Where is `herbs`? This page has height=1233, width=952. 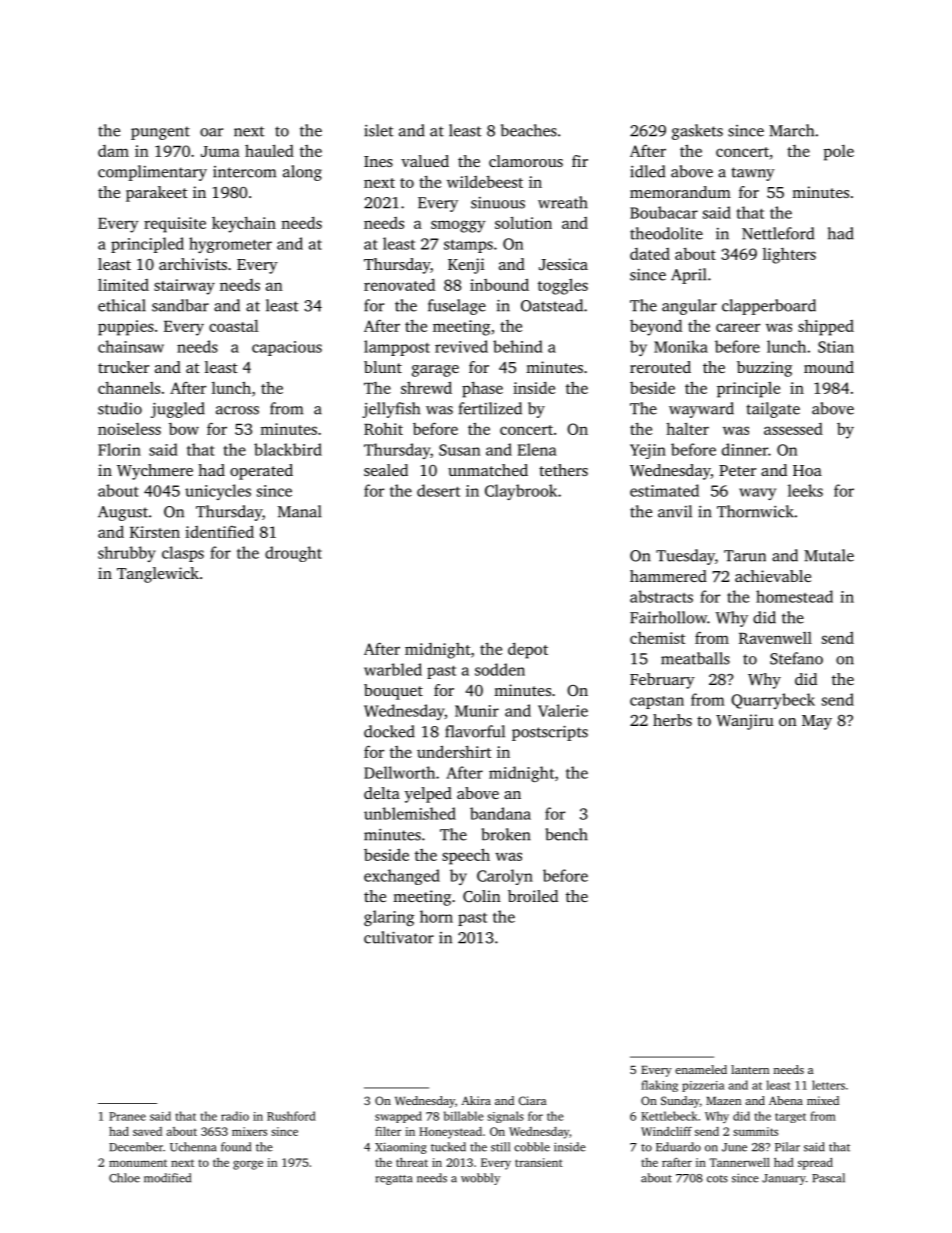 herbs is located at coordinates (672, 720).
